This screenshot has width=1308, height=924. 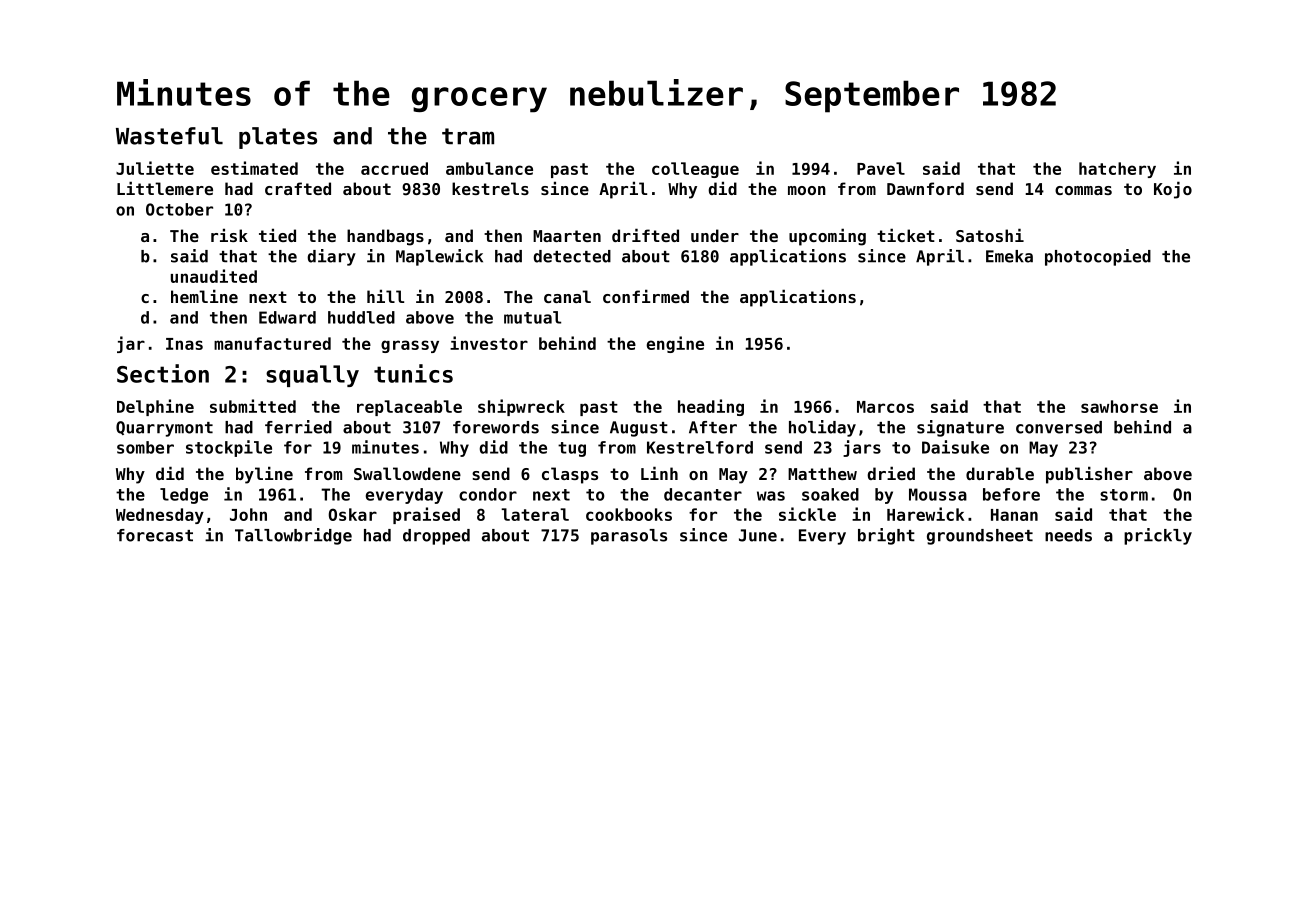 What do you see at coordinates (1009, 256) in the screenshot?
I see `Emeka` at bounding box center [1009, 256].
